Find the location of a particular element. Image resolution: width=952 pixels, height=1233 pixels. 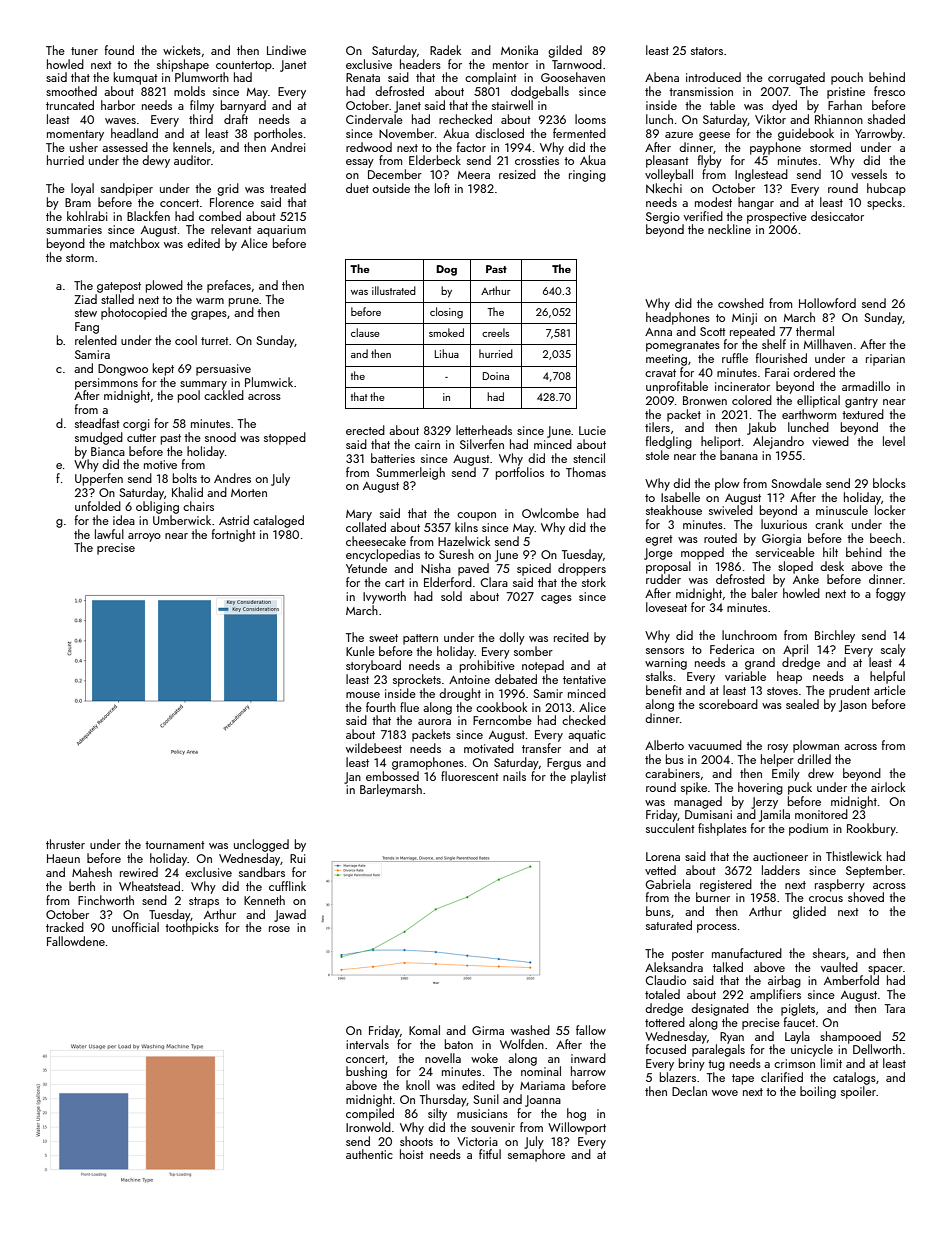

semaphore is located at coordinates (536, 1155).
